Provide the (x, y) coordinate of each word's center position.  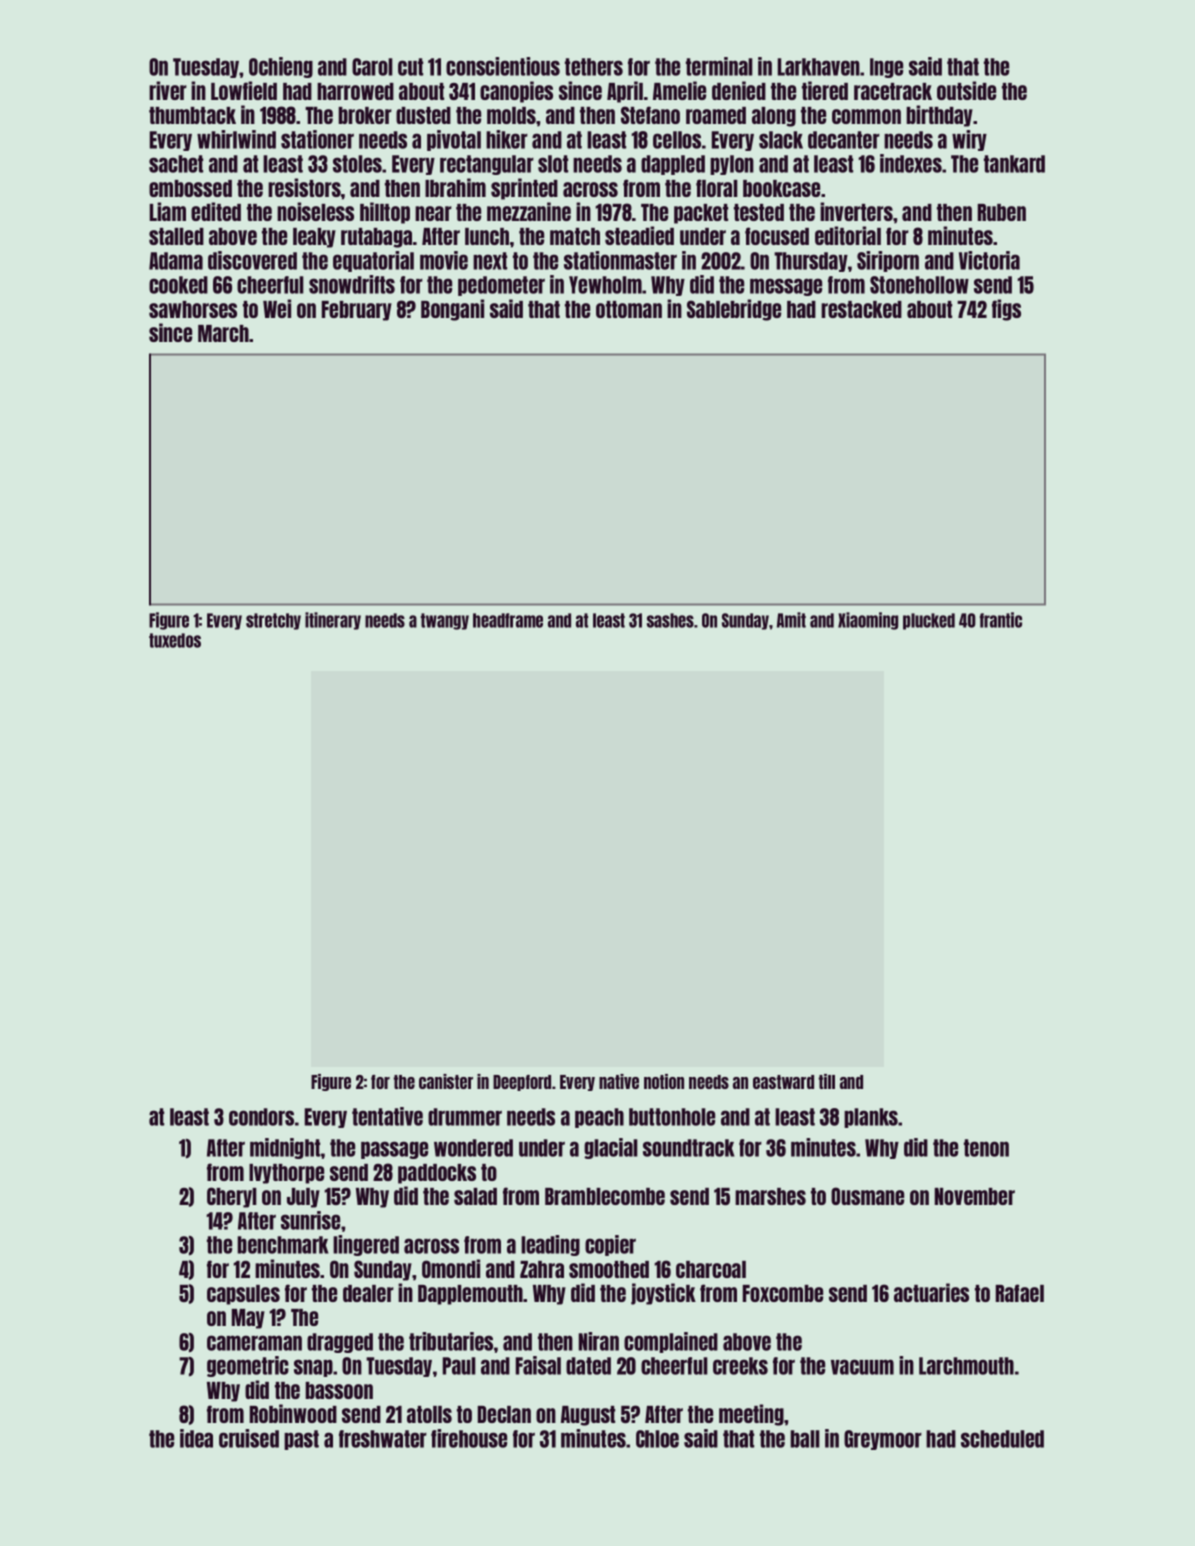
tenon (986, 1148)
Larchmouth (966, 1366)
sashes (670, 620)
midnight (285, 1148)
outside (966, 90)
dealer (368, 1293)
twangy (445, 621)
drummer (465, 1117)
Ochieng (281, 67)
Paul (459, 1366)
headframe (508, 620)
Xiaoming (868, 621)
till (827, 1081)
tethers (594, 67)
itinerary (333, 621)
